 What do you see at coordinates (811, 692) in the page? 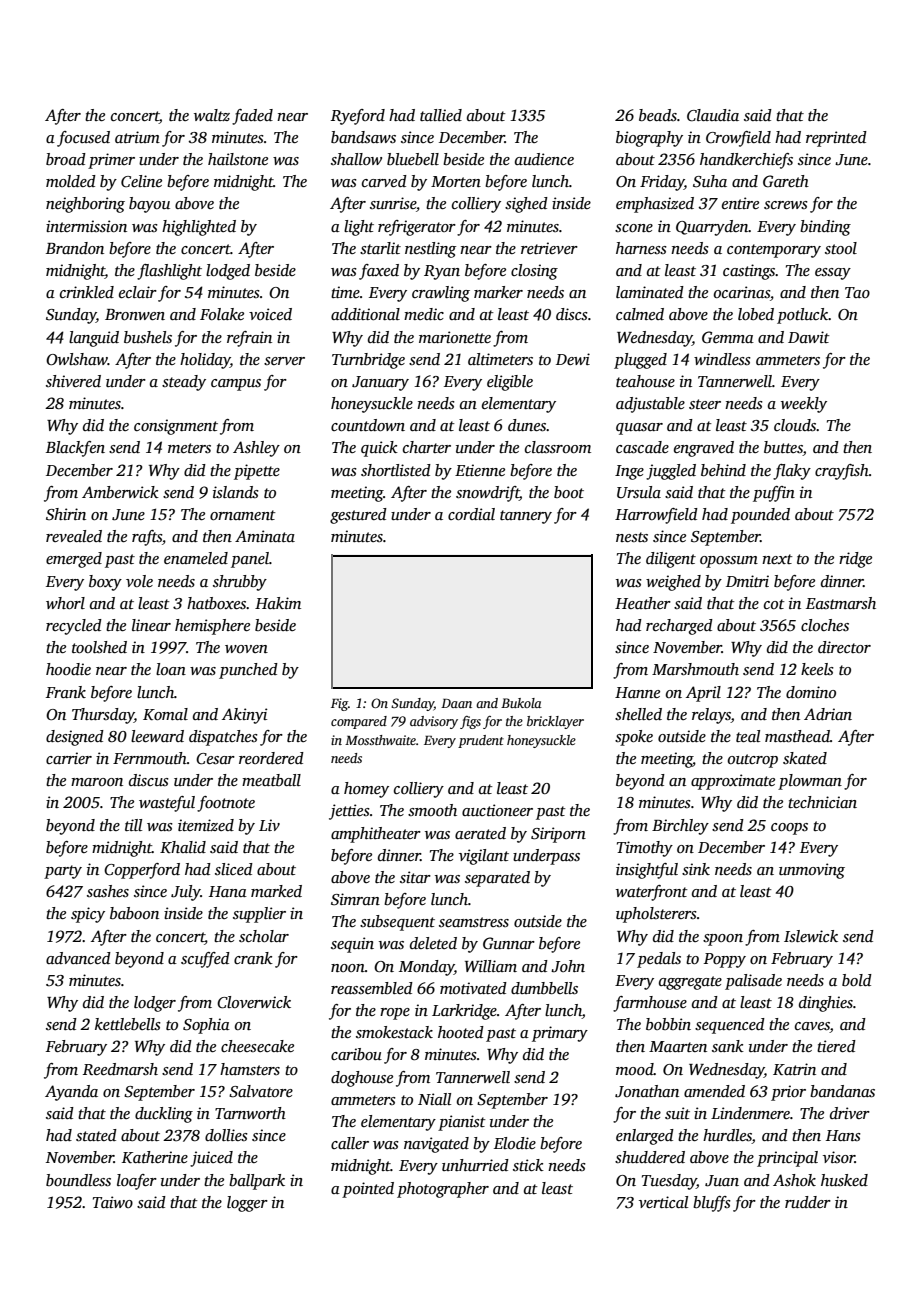
I see `domino` at bounding box center [811, 692].
